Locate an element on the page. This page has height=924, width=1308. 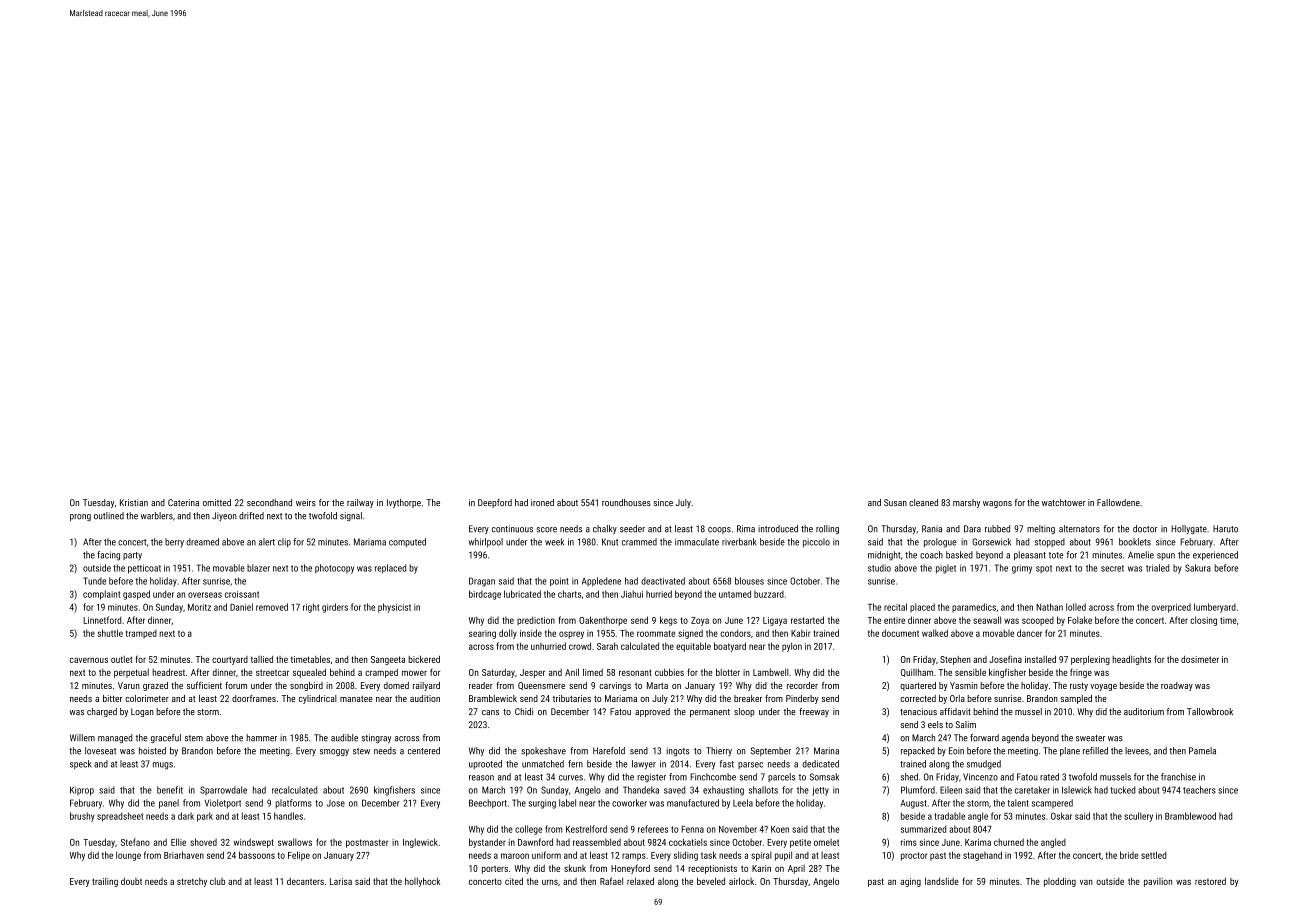
secondhand is located at coordinates (269, 502).
